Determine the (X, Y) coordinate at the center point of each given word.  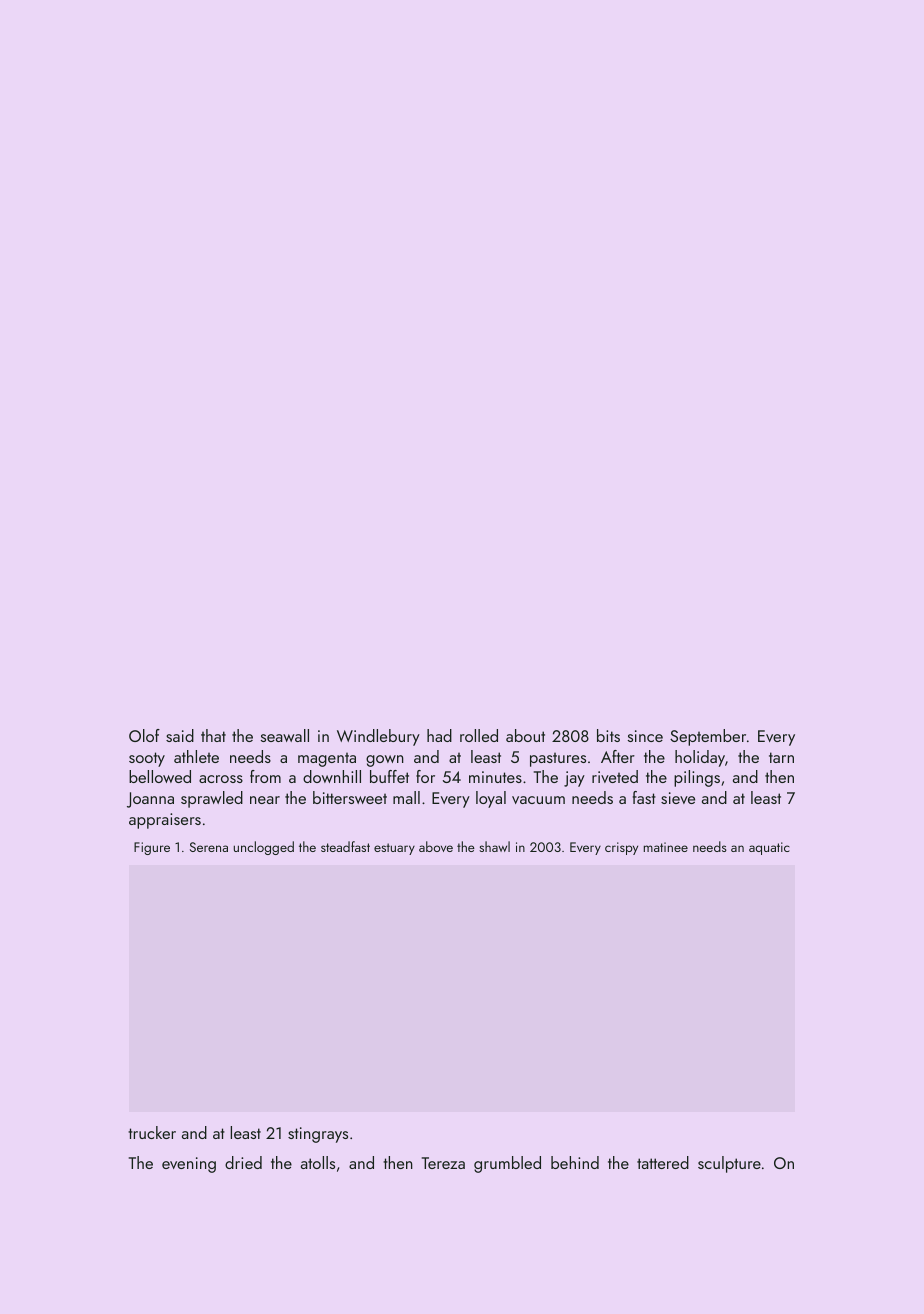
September (708, 737)
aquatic (769, 848)
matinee (666, 847)
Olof (144, 735)
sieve (678, 798)
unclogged (264, 848)
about (525, 735)
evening (189, 1165)
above (436, 846)
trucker (152, 1132)
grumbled (507, 1164)
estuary (394, 849)
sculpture (729, 1164)
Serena (209, 847)
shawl (494, 846)
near (265, 800)
